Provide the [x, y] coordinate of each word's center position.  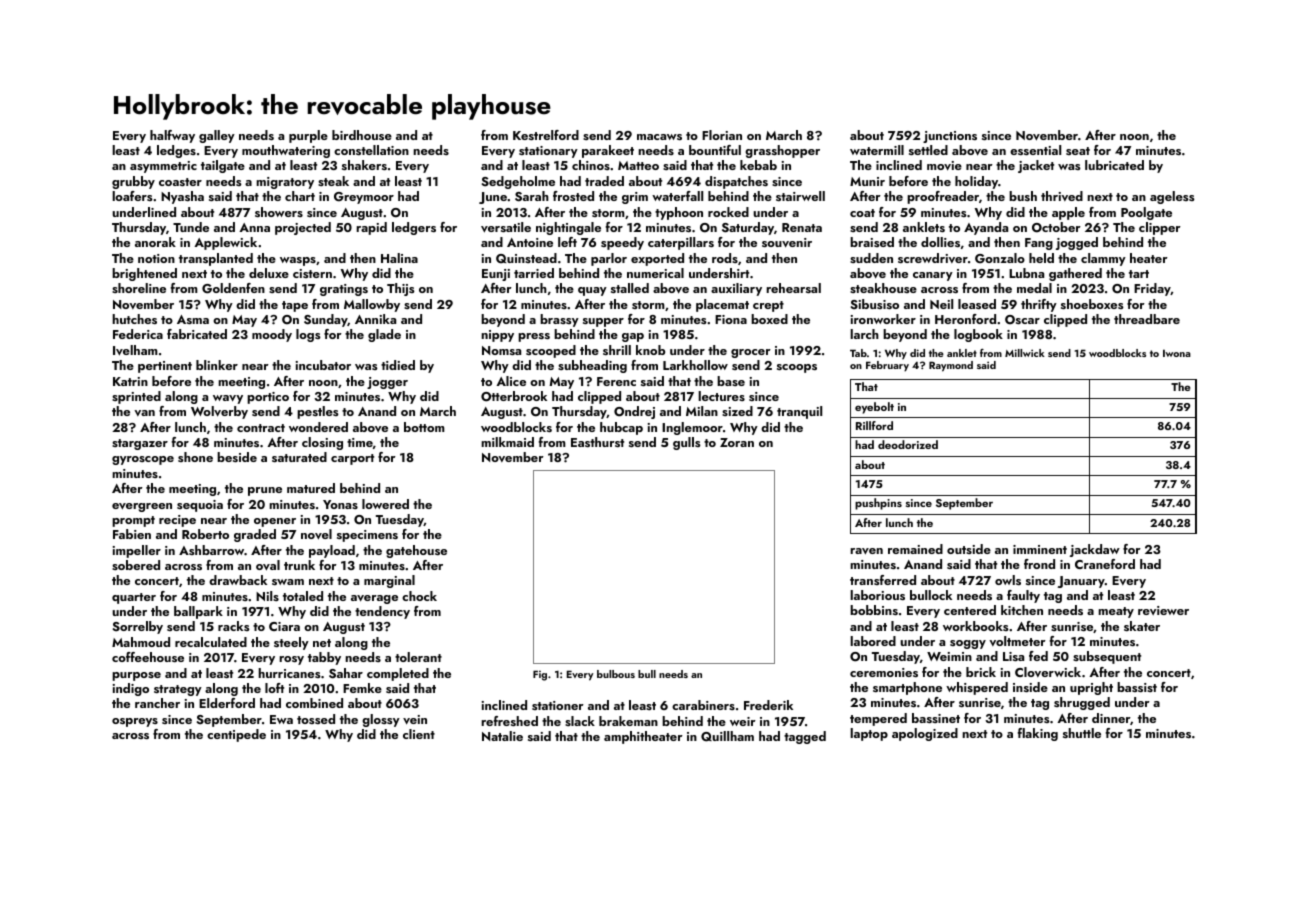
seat [1078, 151]
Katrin [130, 381]
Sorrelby [138, 627]
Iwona [1177, 353]
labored [873, 641]
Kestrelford [546, 135]
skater [1142, 626]
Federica [138, 334]
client [419, 734]
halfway [172, 136]
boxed [769, 319]
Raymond [951, 366]
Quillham [727, 736]
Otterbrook [514, 396]
